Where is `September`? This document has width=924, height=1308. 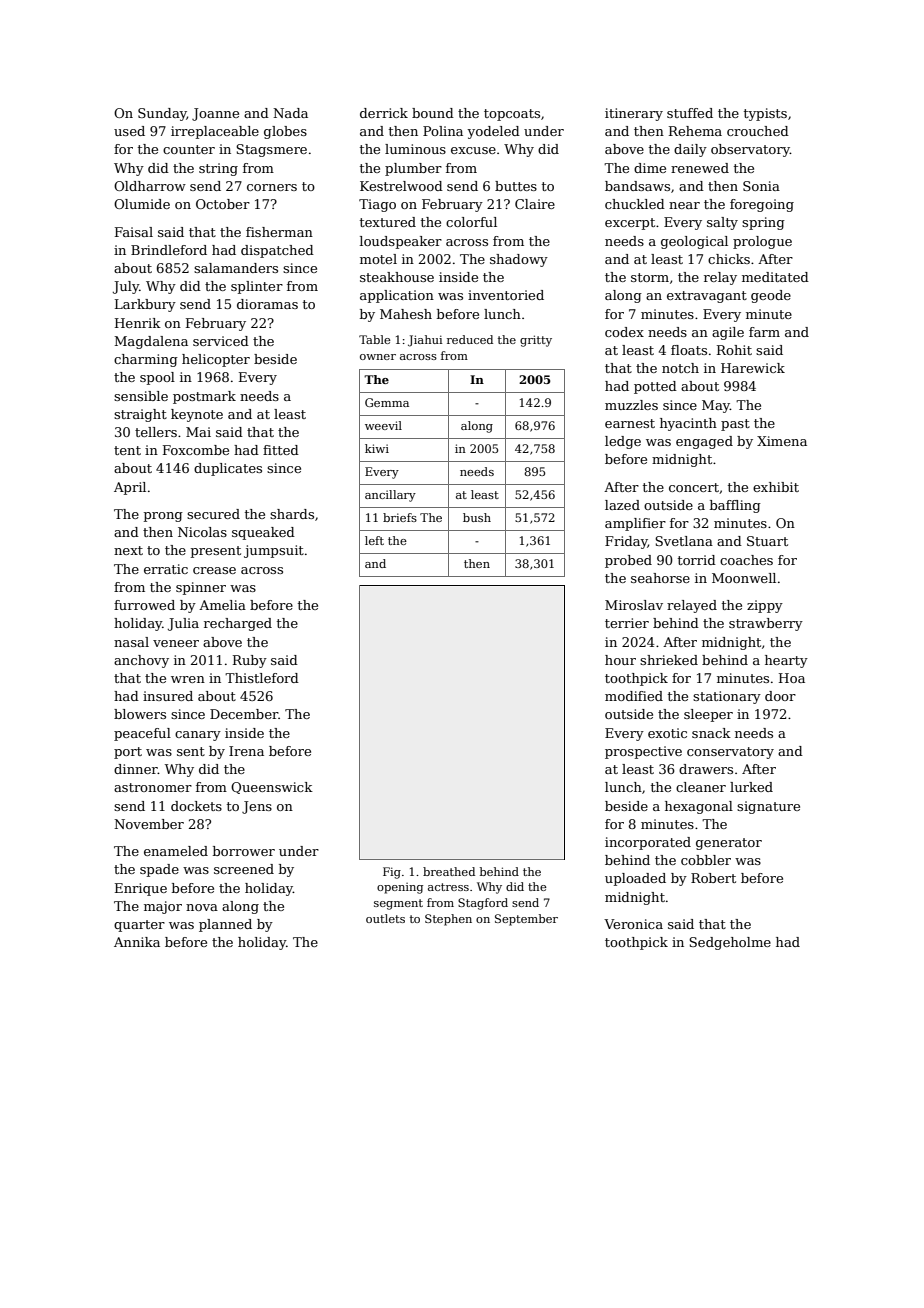
September is located at coordinates (526, 920).
